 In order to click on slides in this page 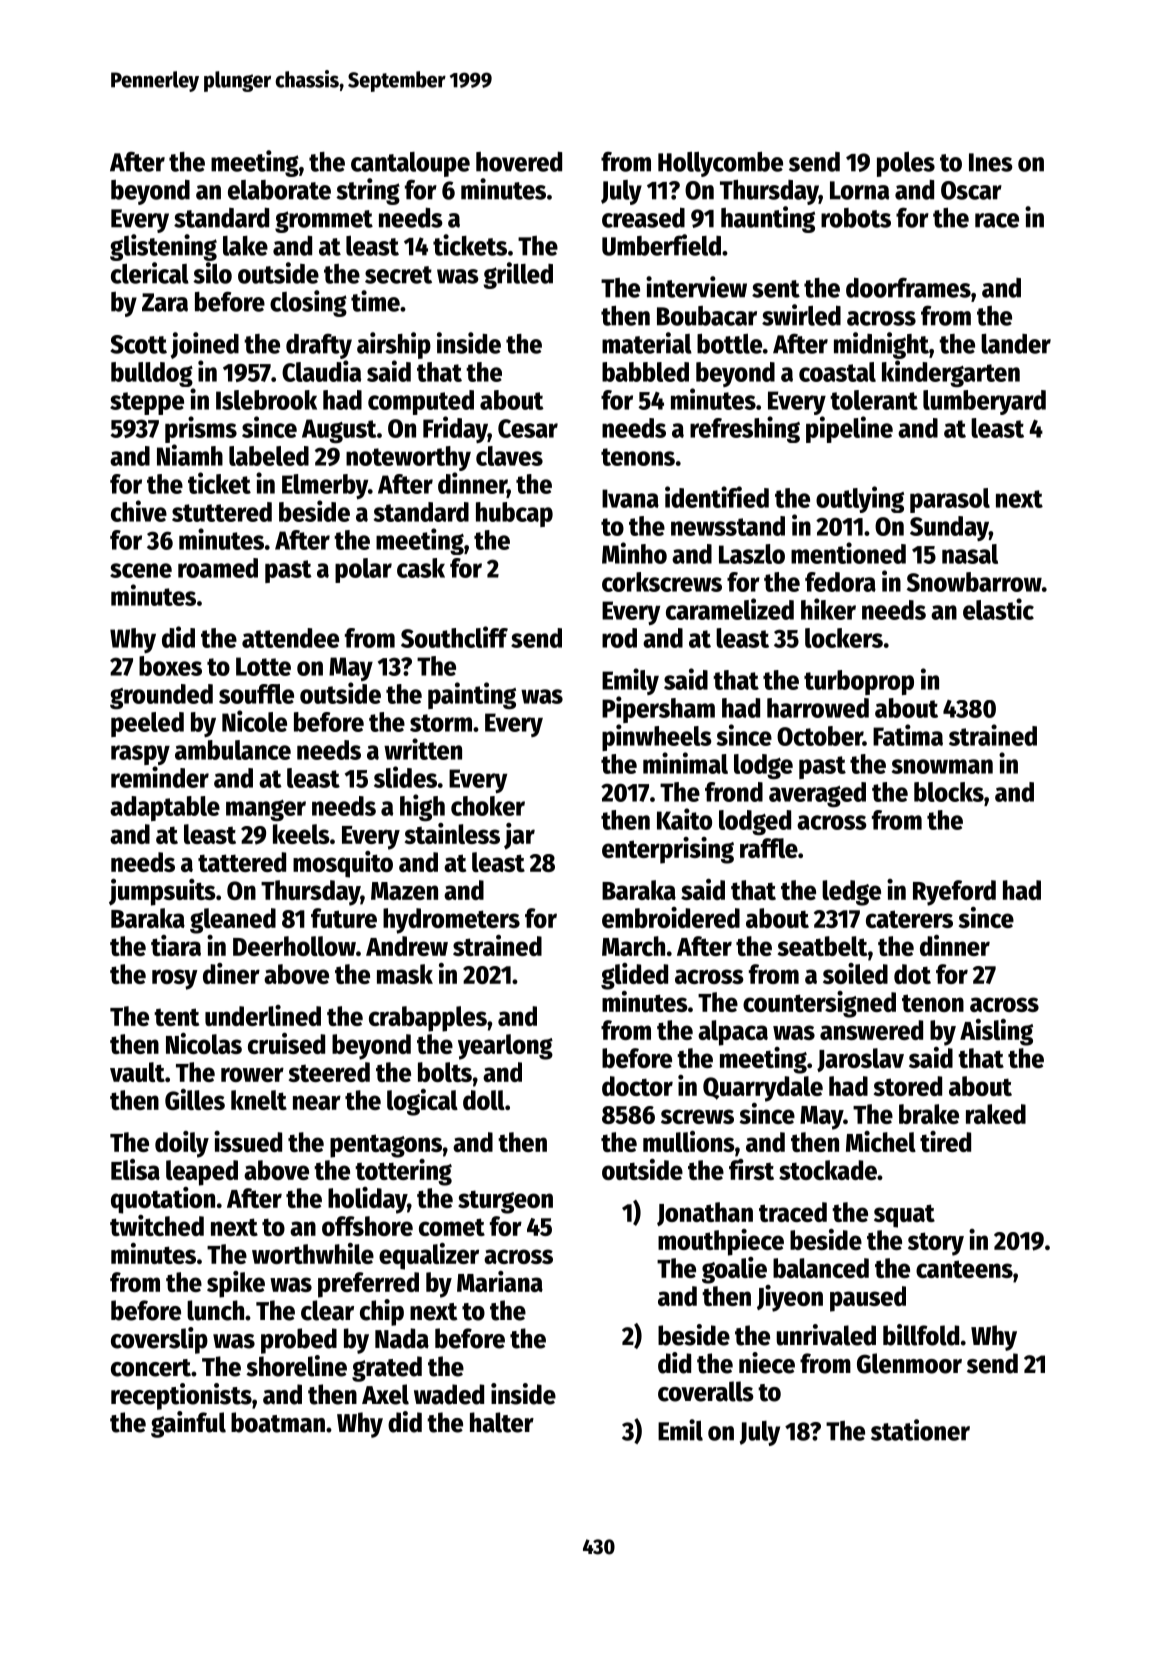, I will do `click(405, 777)`.
